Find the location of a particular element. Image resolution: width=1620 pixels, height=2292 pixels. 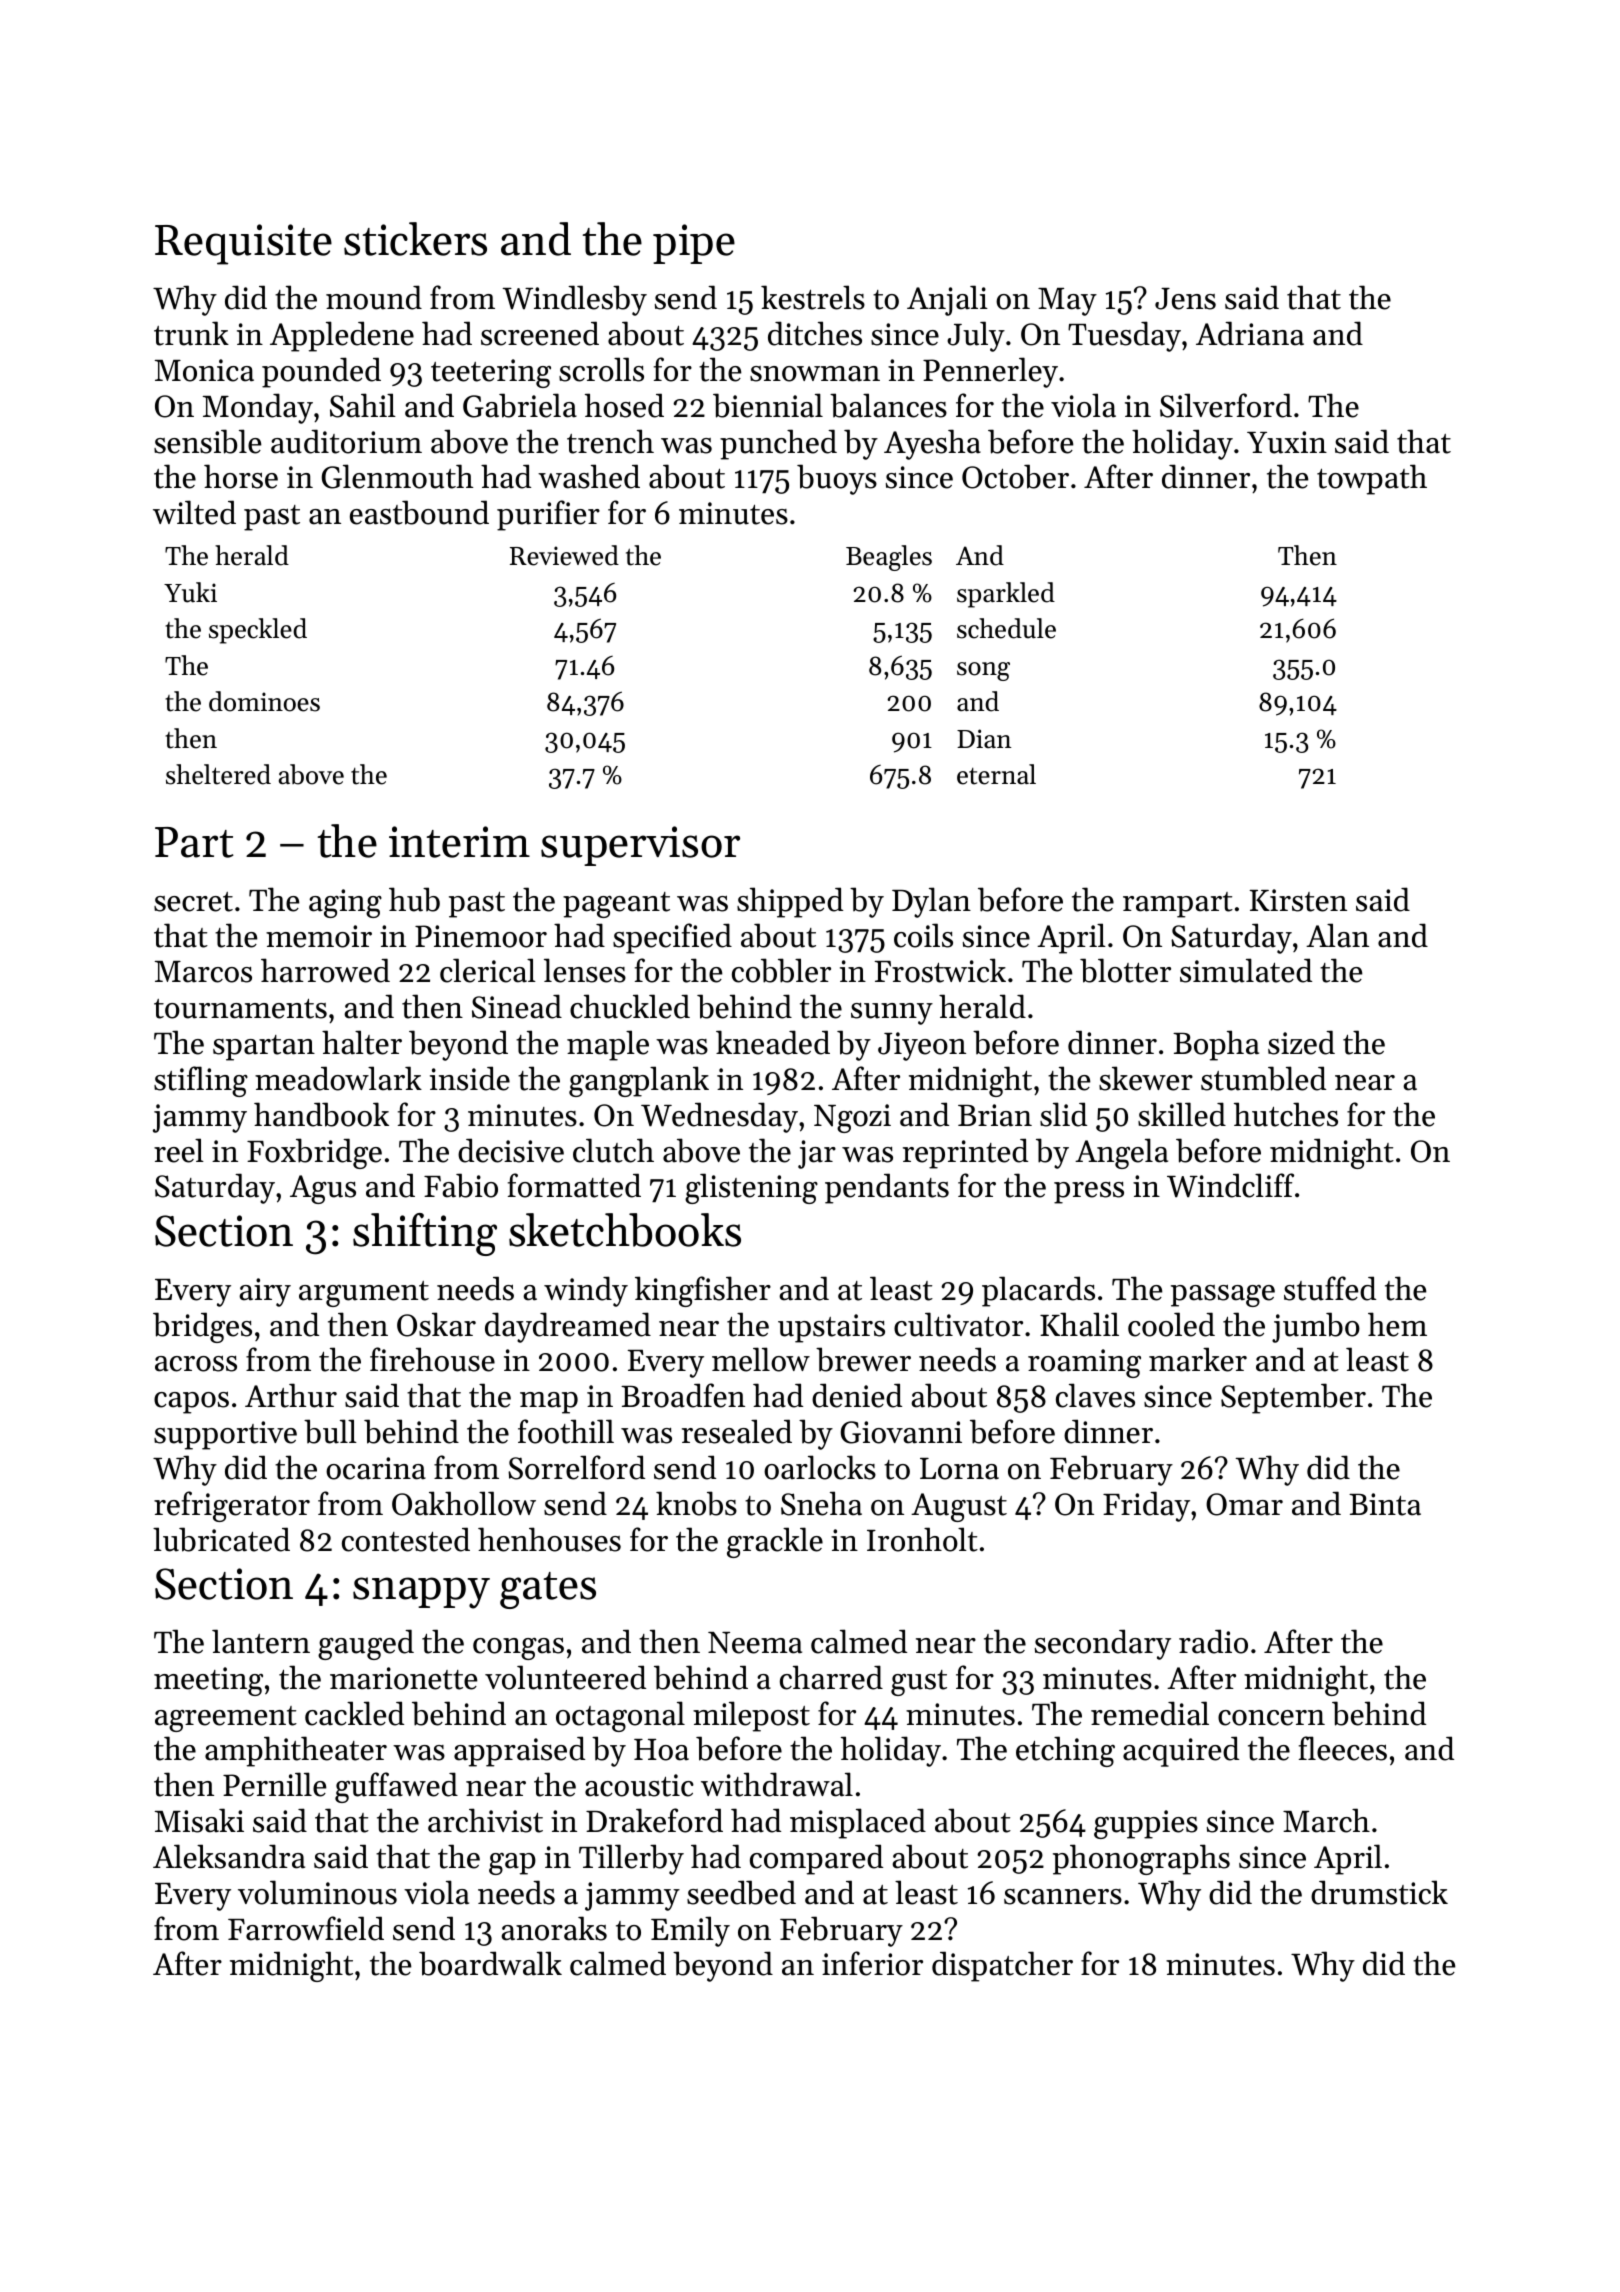

hem is located at coordinates (1397, 1324).
